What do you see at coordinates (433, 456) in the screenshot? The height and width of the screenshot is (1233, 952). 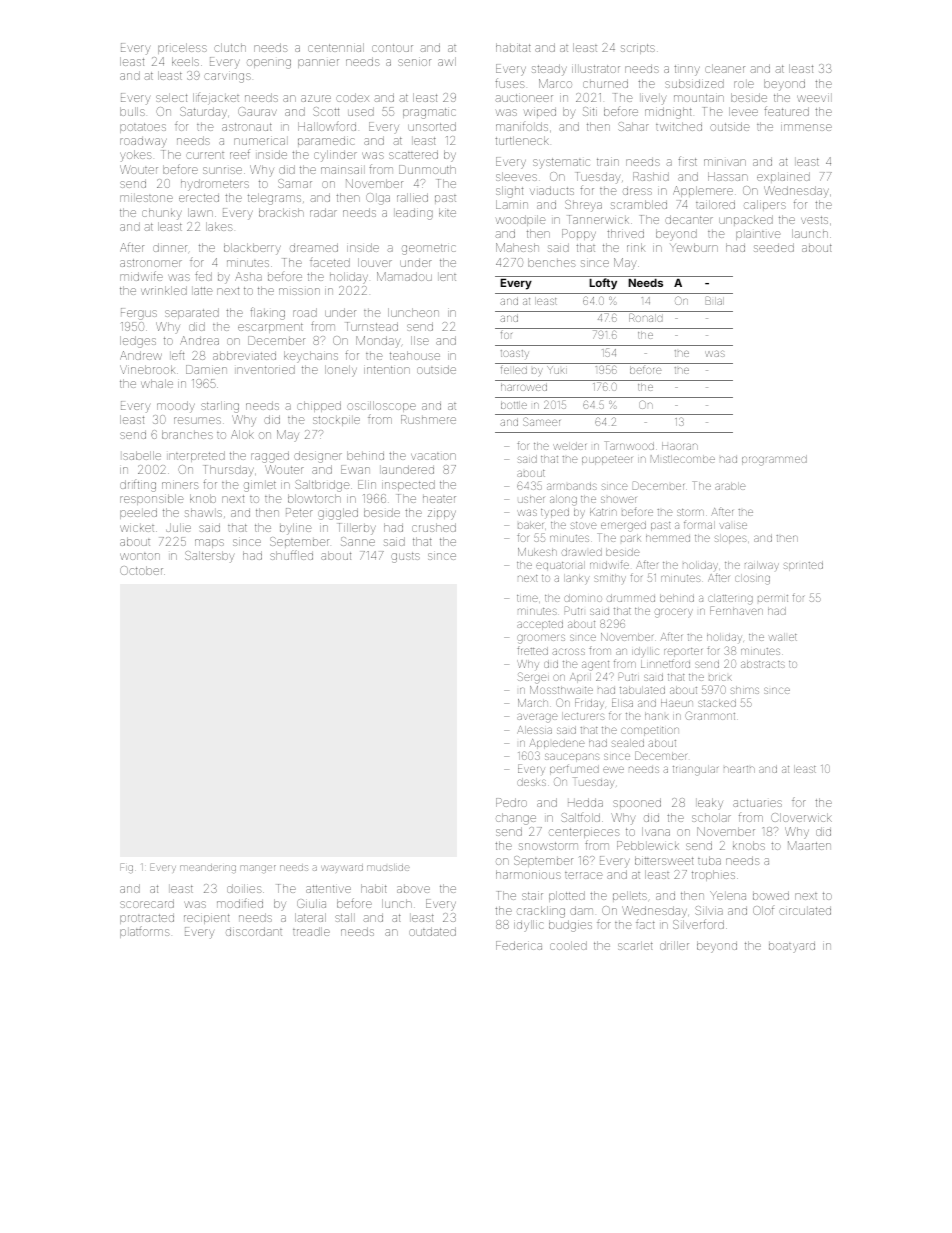 I see `vacation` at bounding box center [433, 456].
